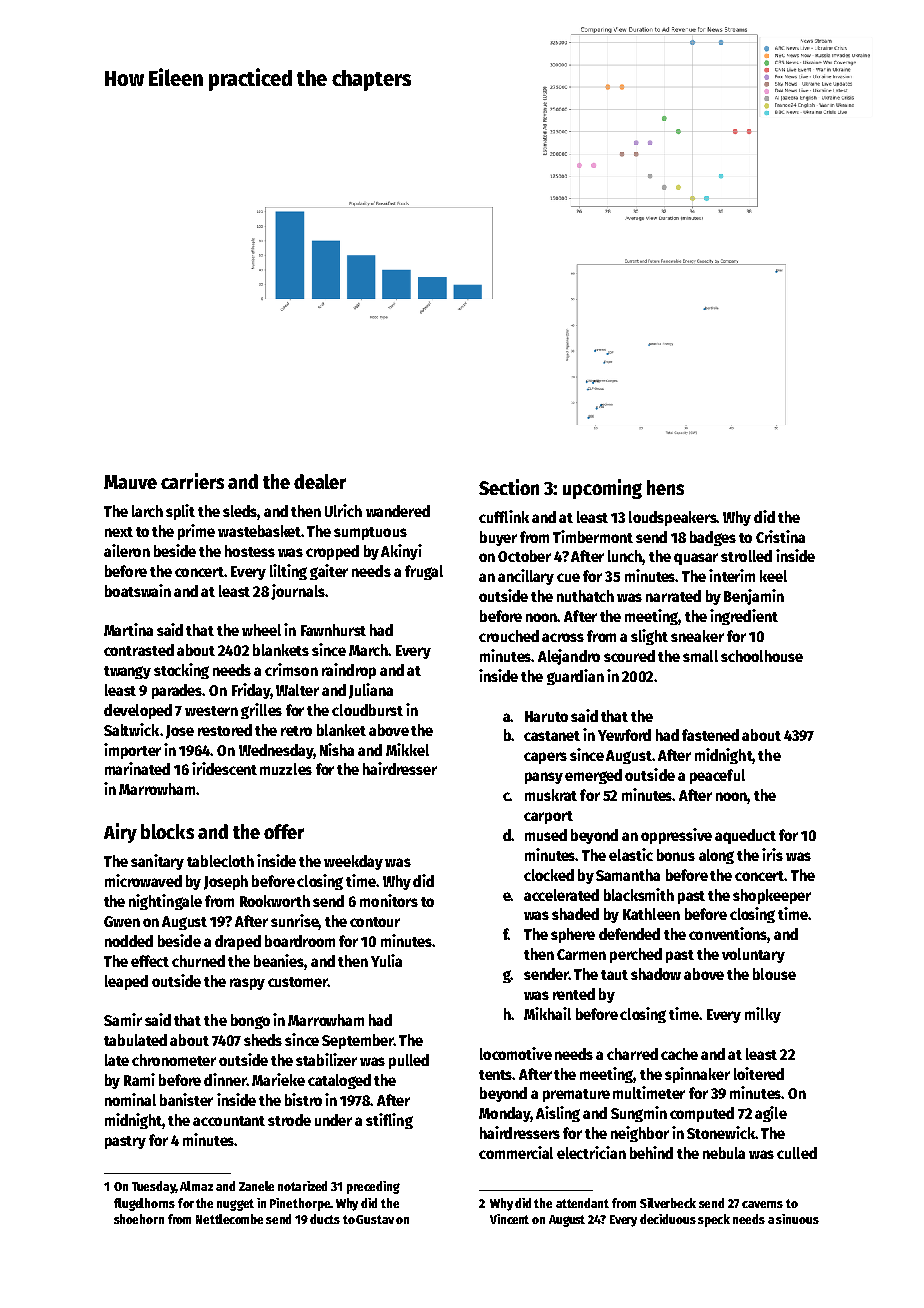 This screenshot has height=1308, width=924. Describe the element at coordinates (656, 974) in the screenshot. I see `shadow` at that location.
